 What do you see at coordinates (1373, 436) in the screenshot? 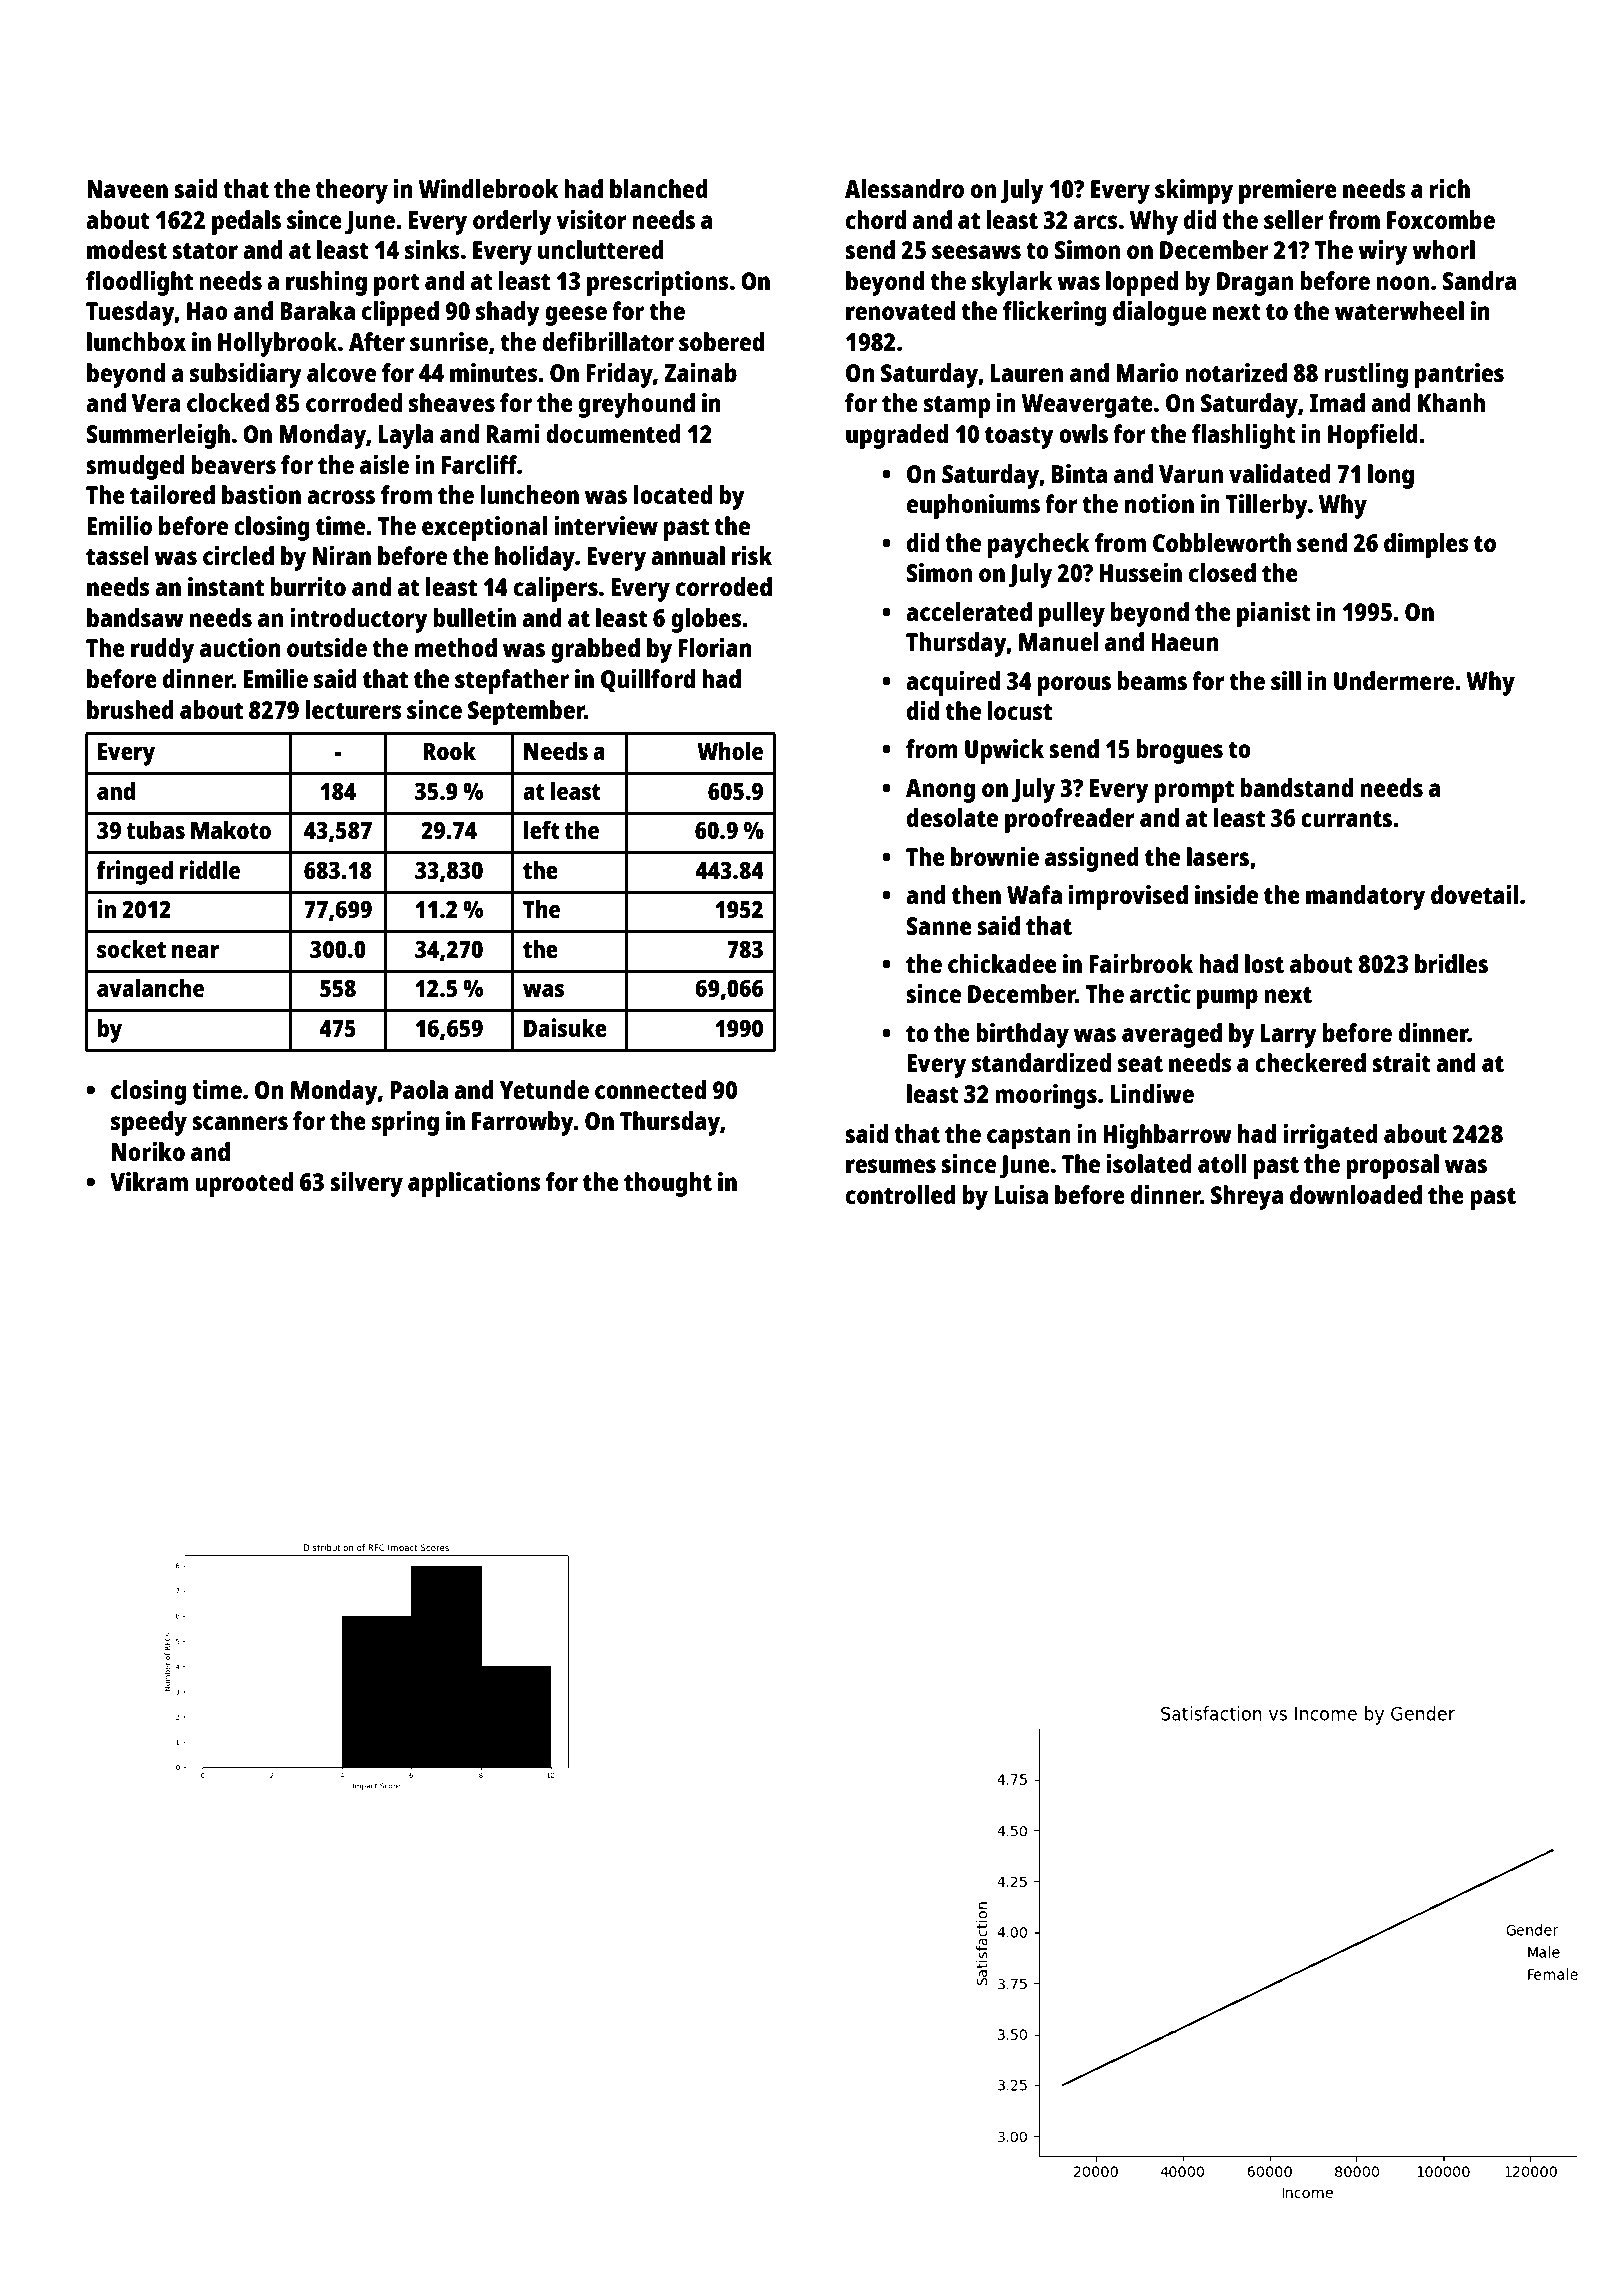
I see `Hopfield` at bounding box center [1373, 436].
